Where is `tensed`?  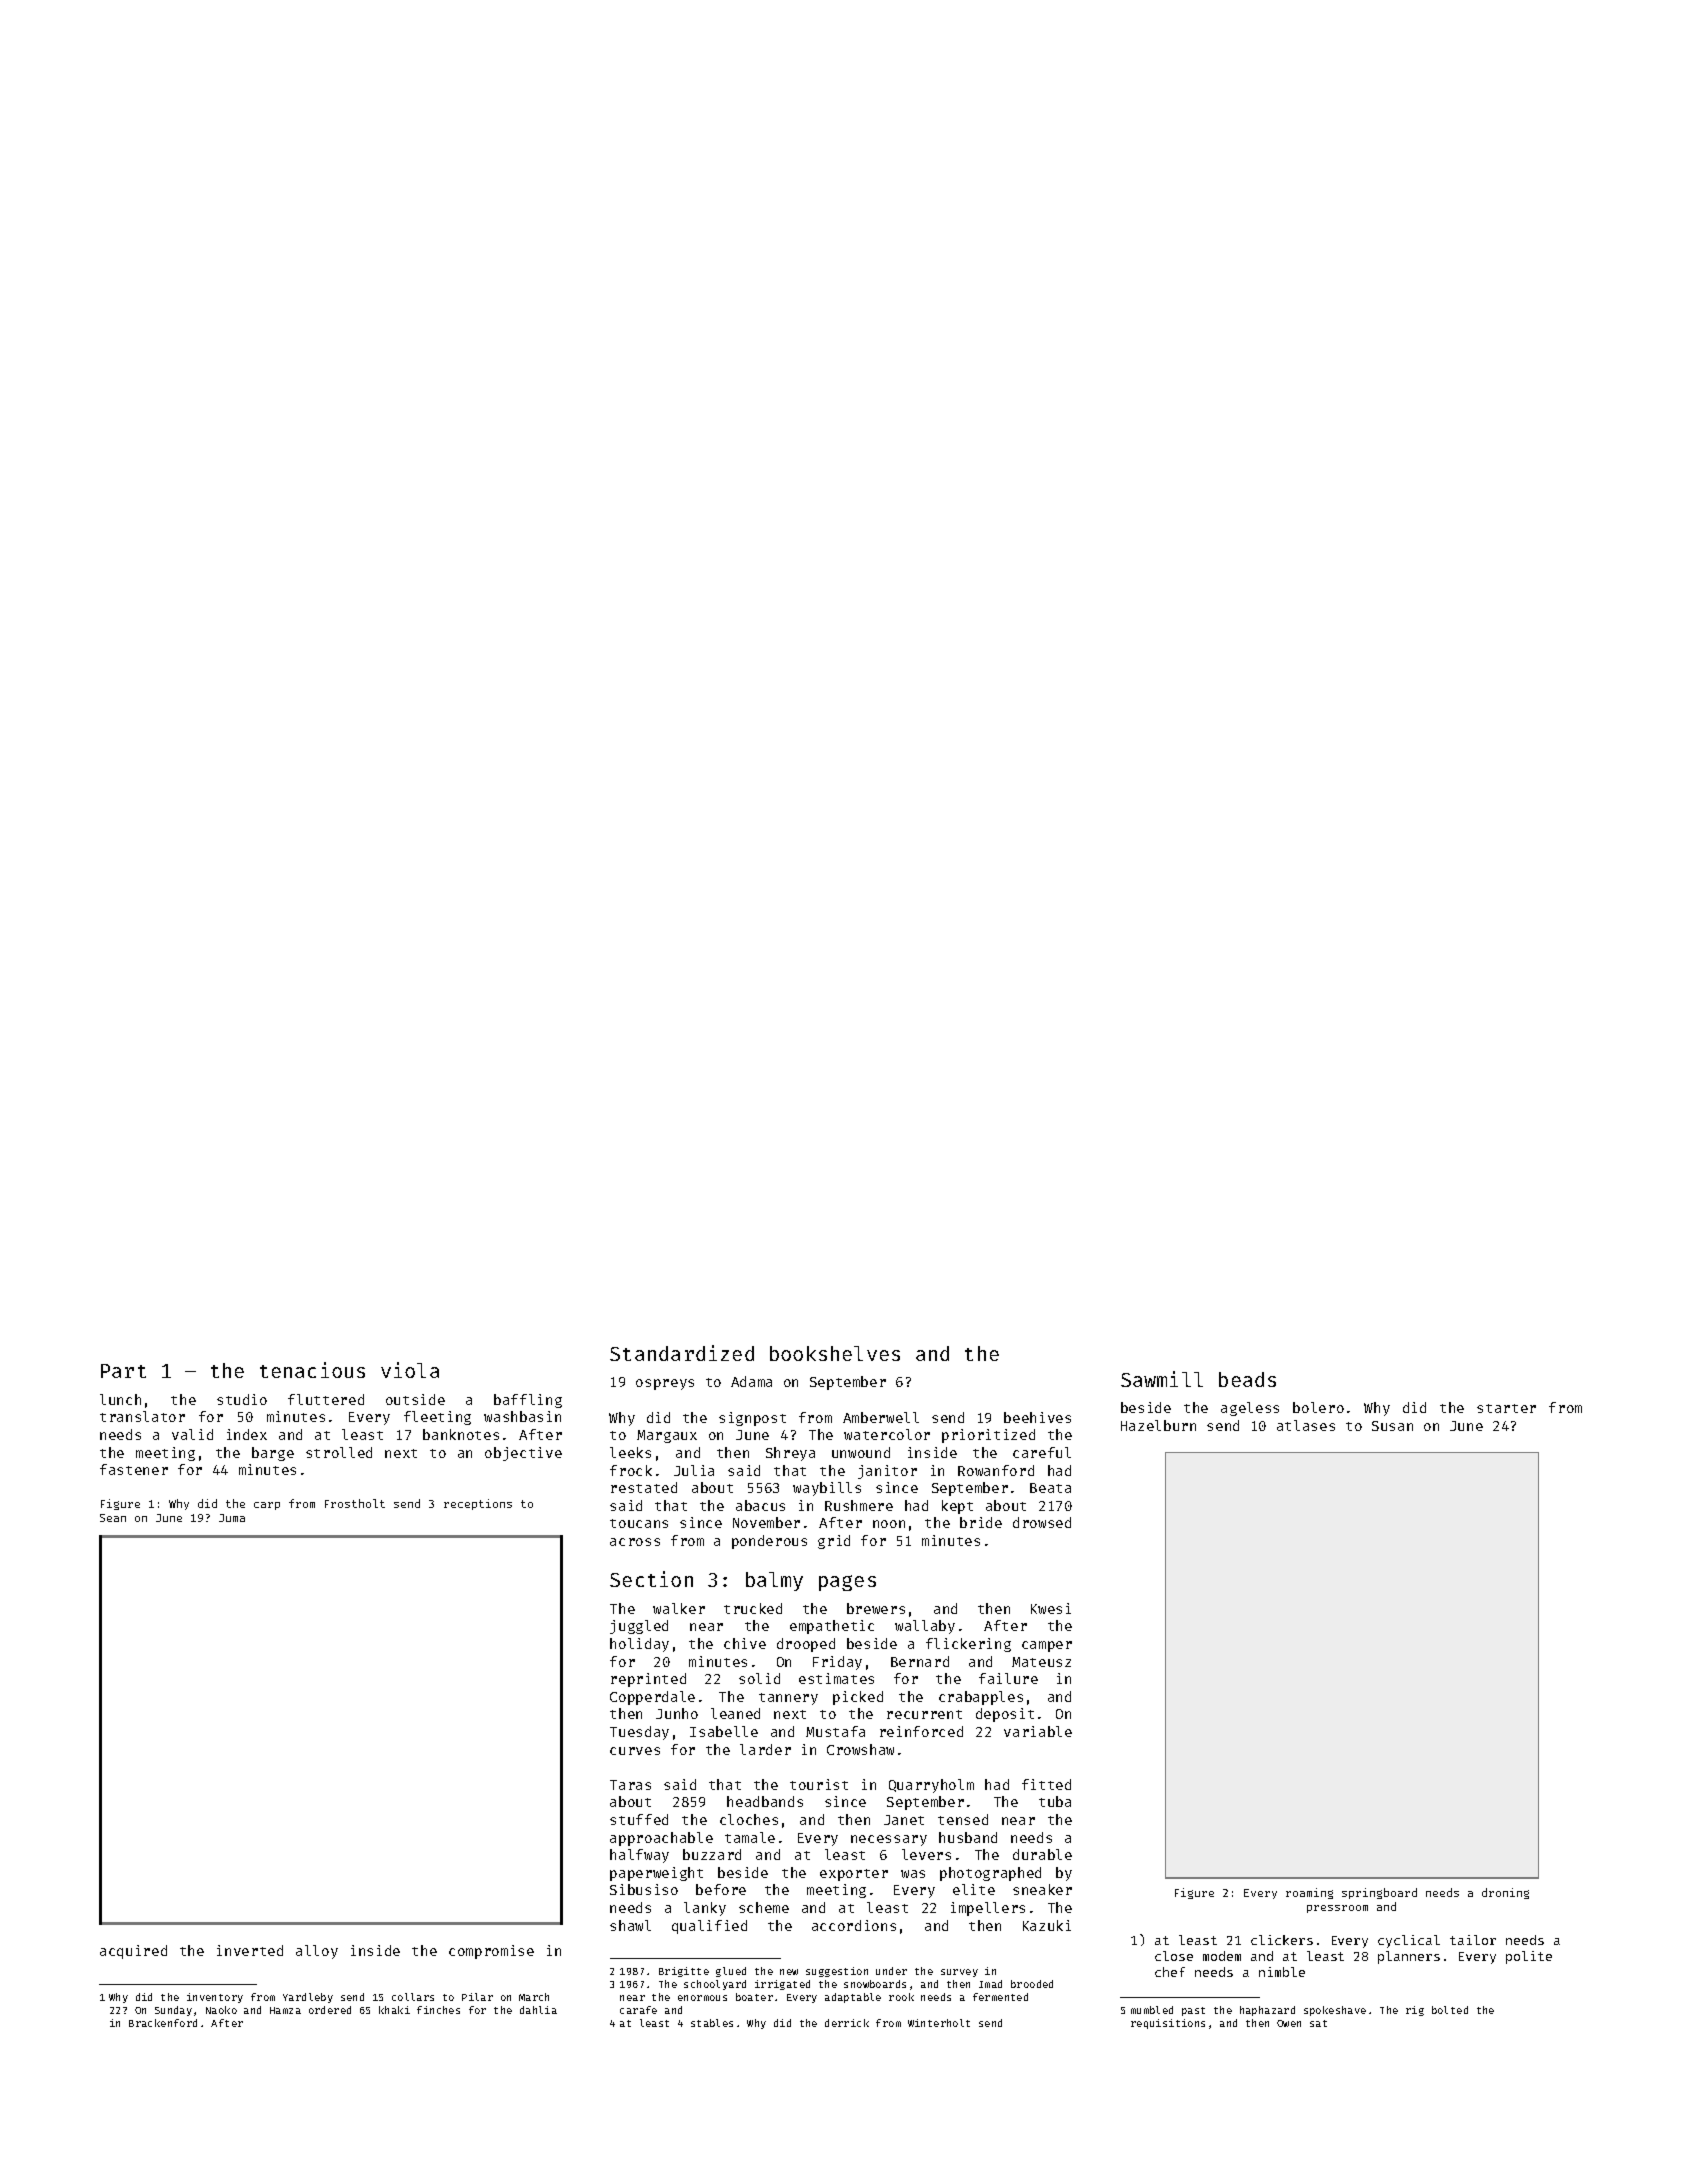 tensed is located at coordinates (963, 1819).
